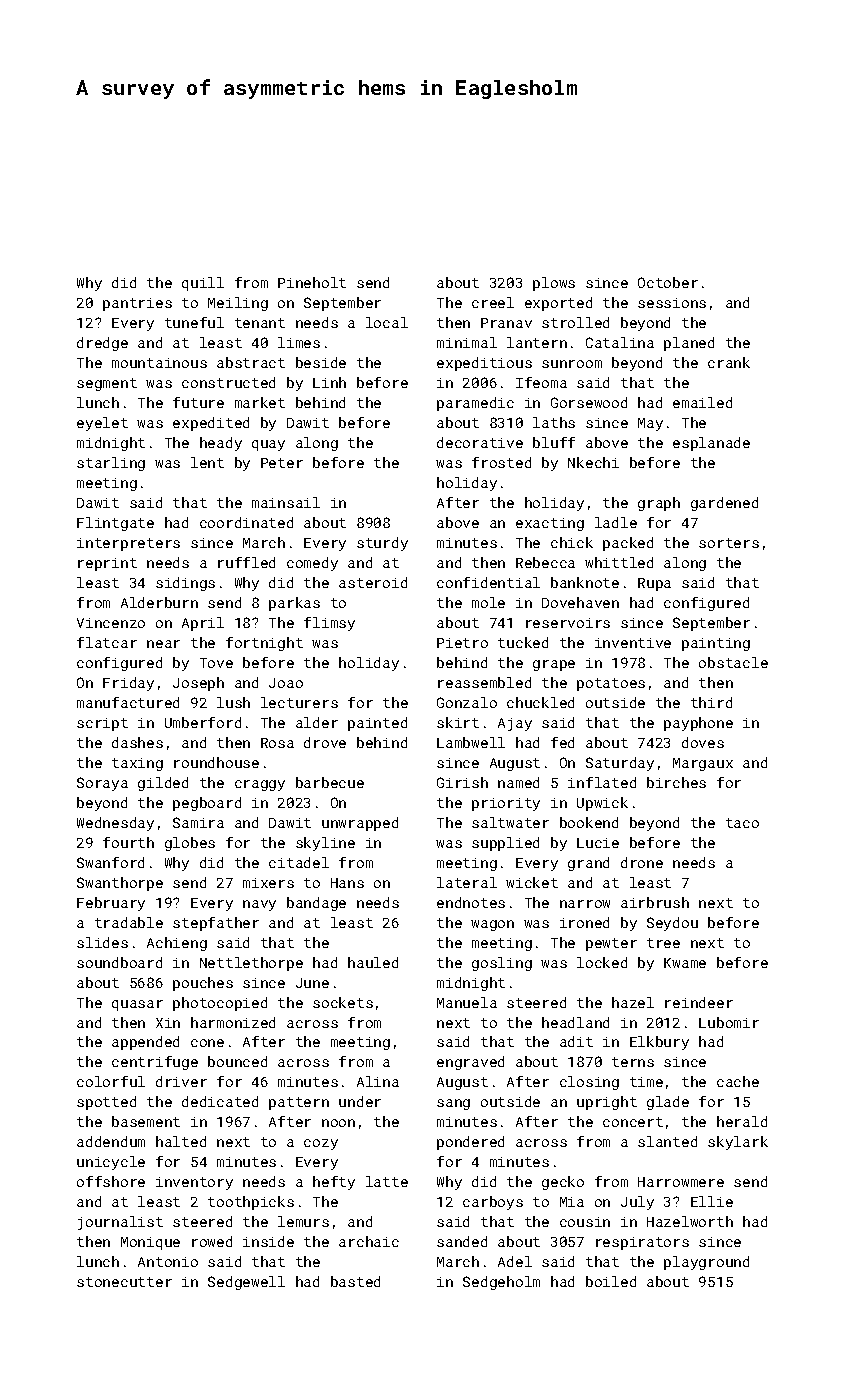  I want to click on plows, so click(554, 284).
